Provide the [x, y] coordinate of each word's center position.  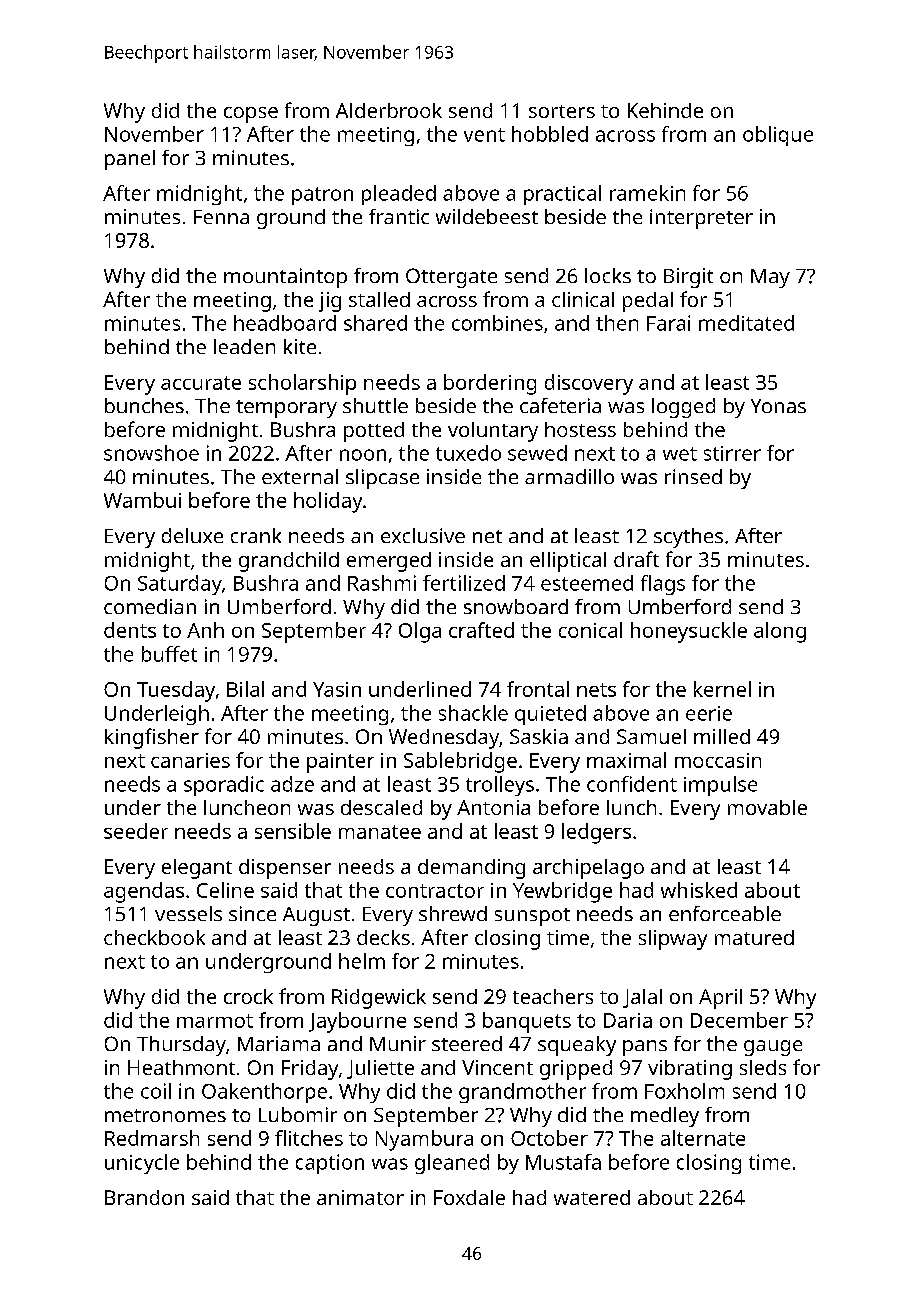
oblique [778, 136]
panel [130, 160]
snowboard [516, 606]
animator [360, 1197]
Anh [205, 630]
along [780, 632]
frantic [399, 216]
